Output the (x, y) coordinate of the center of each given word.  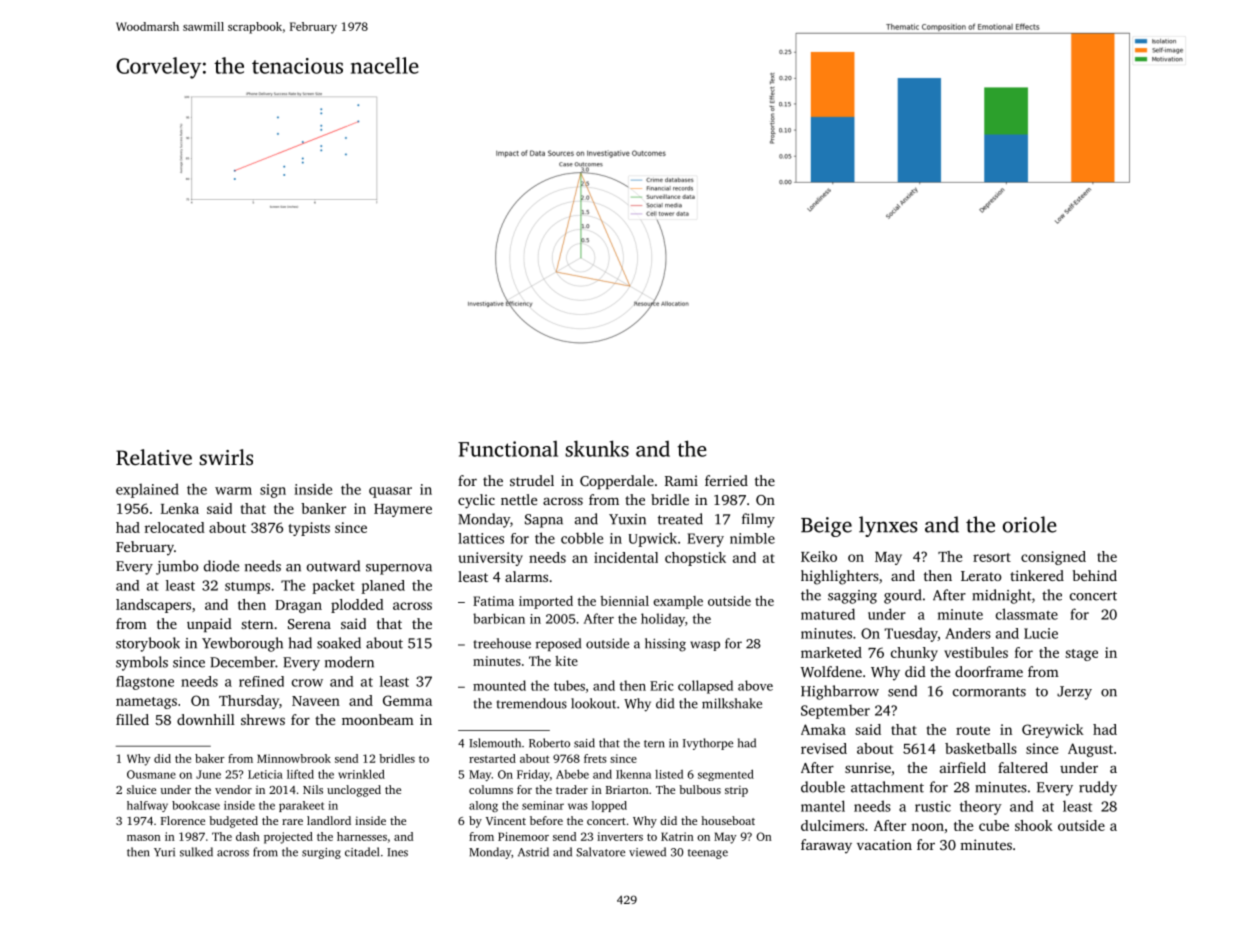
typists (309, 529)
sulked (196, 852)
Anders (968, 633)
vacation (884, 844)
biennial (624, 601)
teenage (708, 854)
